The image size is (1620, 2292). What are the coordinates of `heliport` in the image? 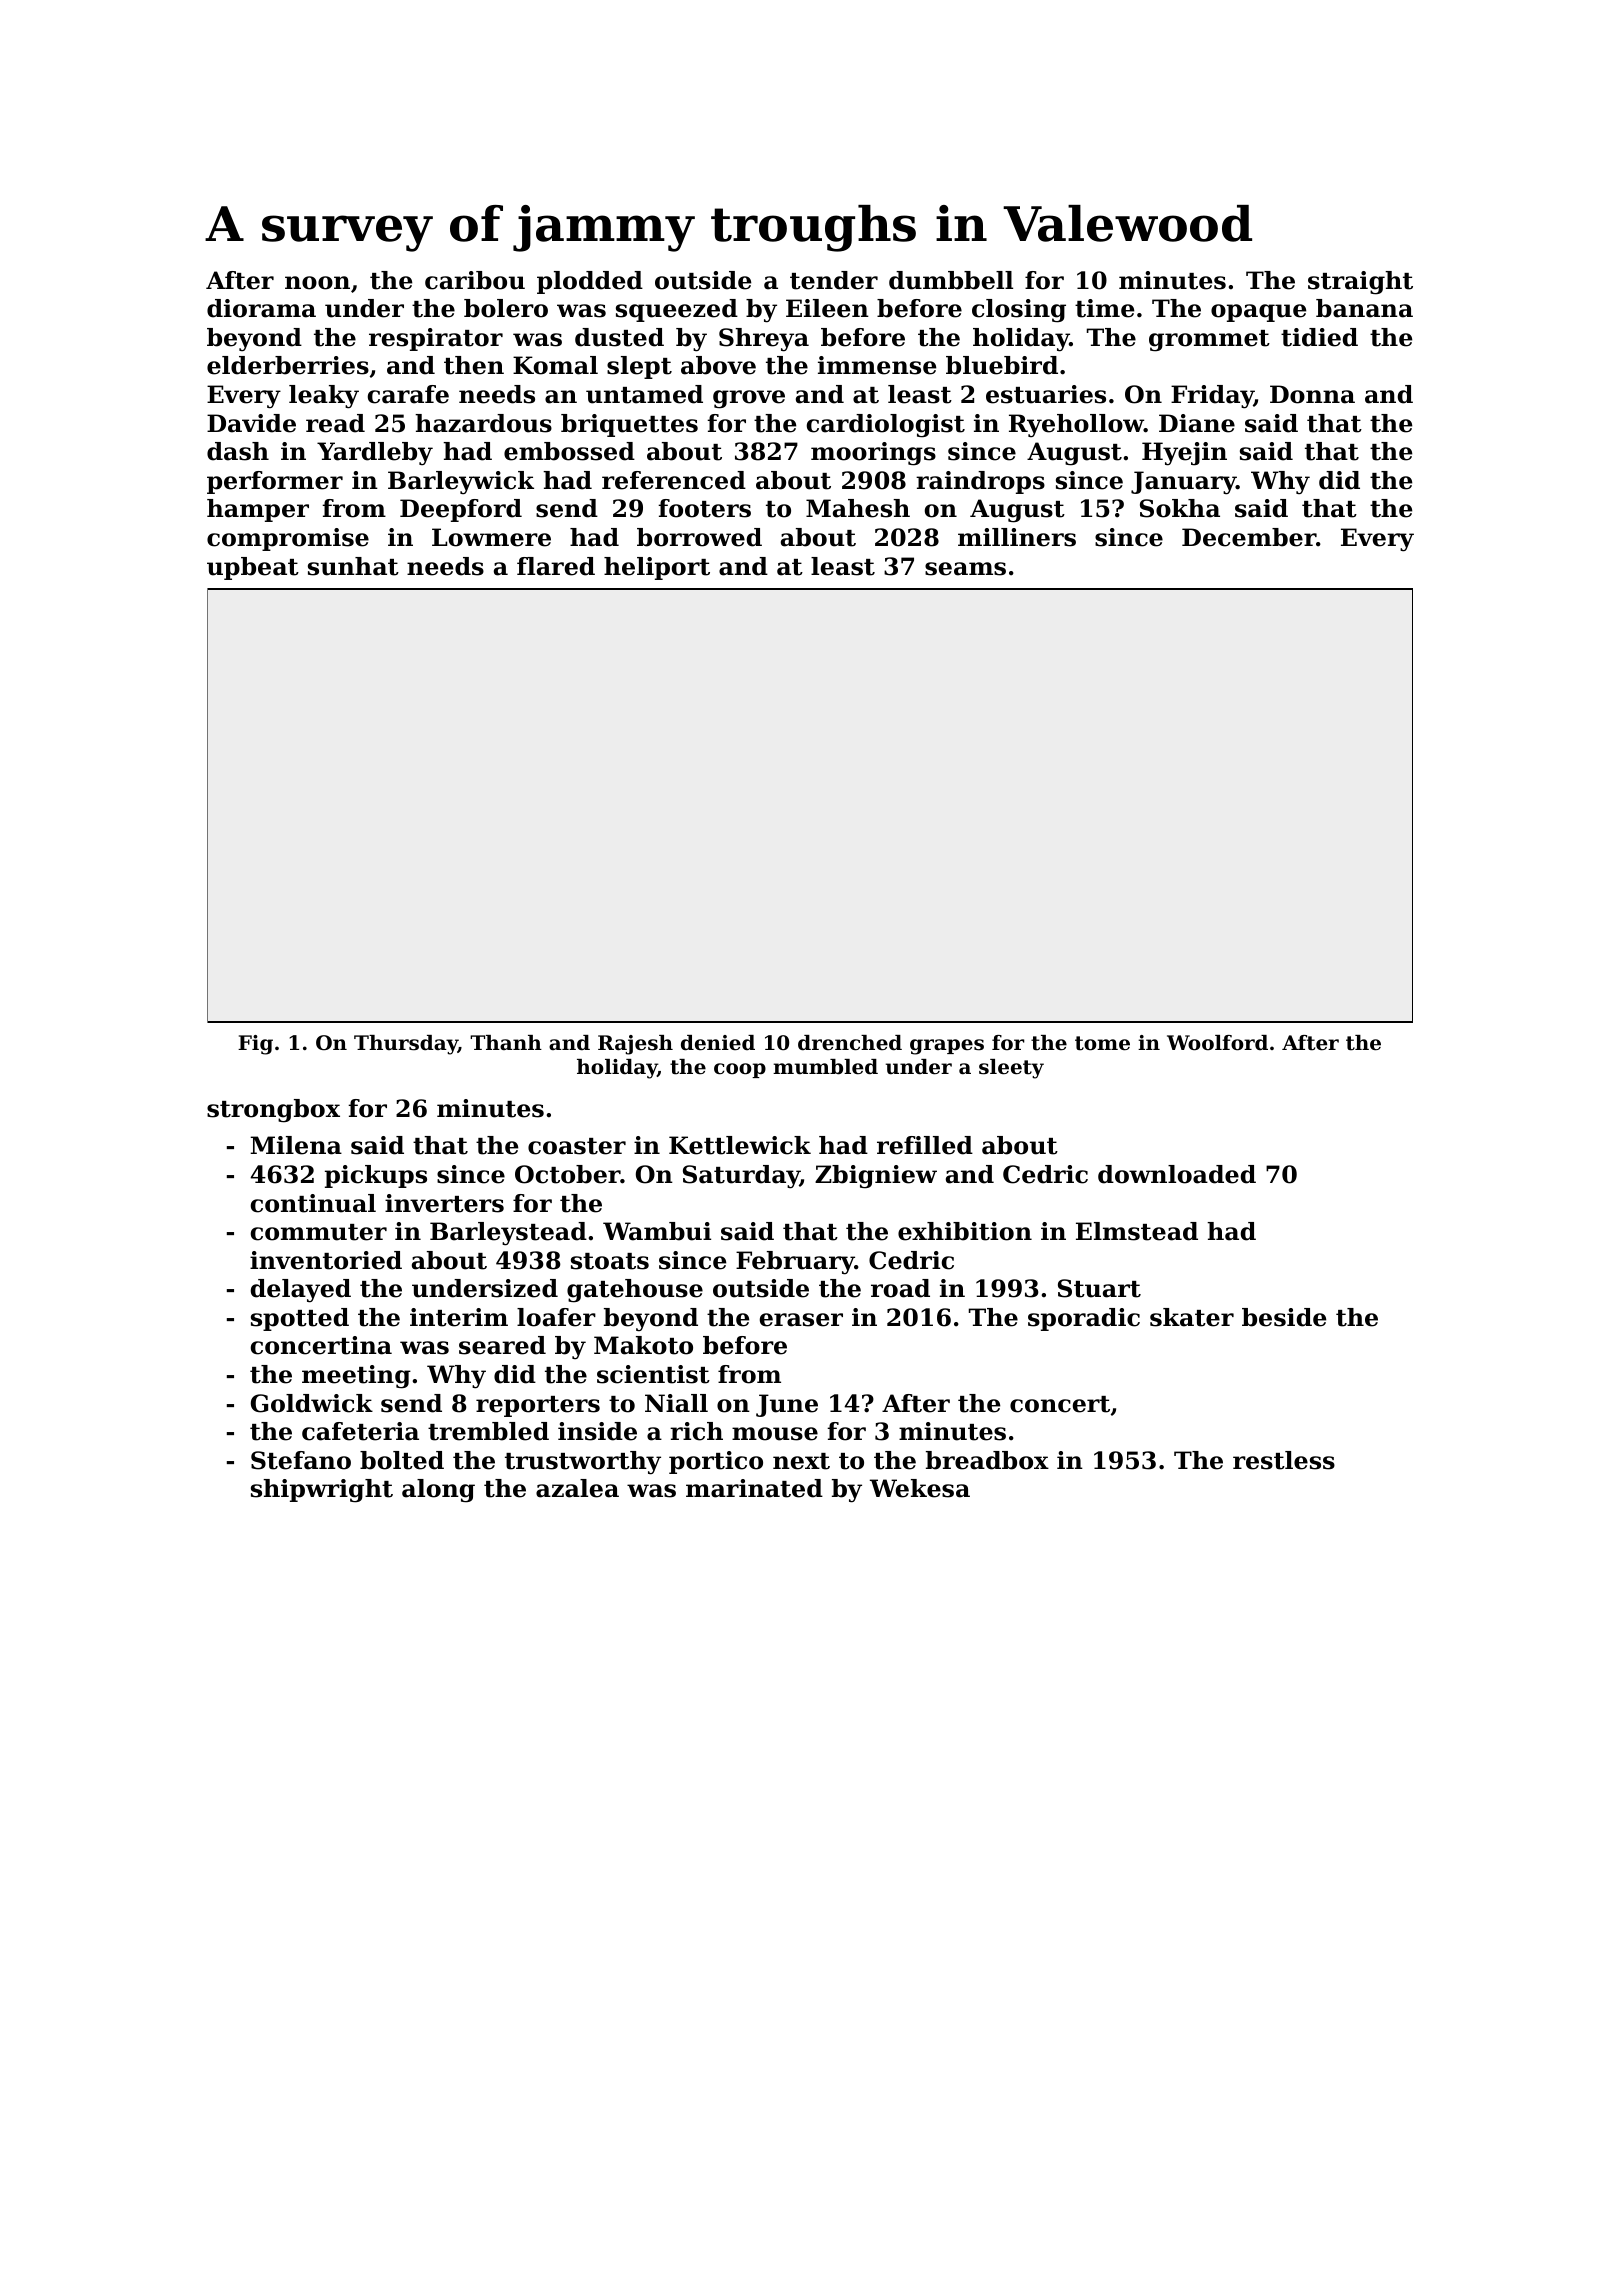 It's located at (657, 568).
